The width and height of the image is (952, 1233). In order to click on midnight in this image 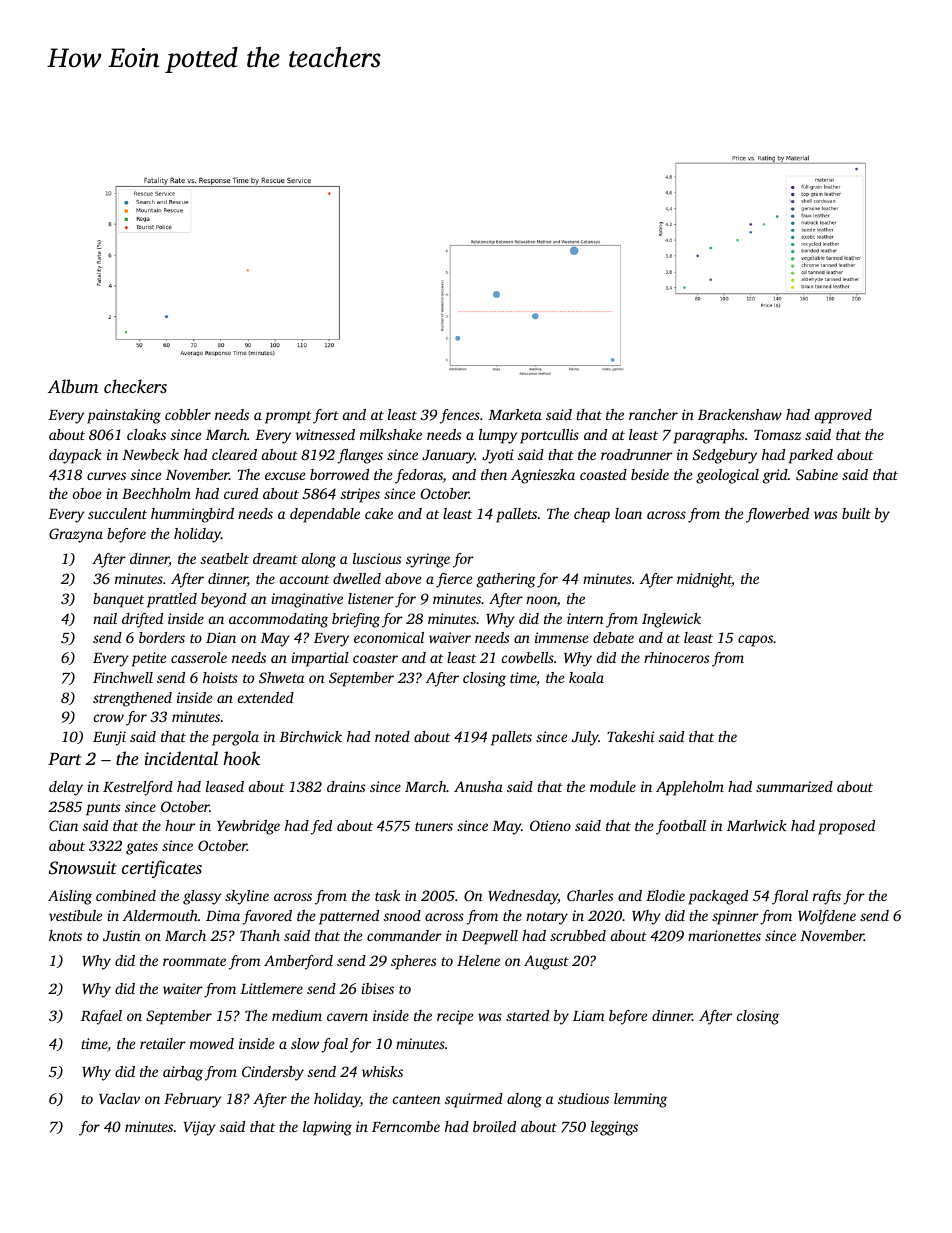, I will do `click(704, 580)`.
